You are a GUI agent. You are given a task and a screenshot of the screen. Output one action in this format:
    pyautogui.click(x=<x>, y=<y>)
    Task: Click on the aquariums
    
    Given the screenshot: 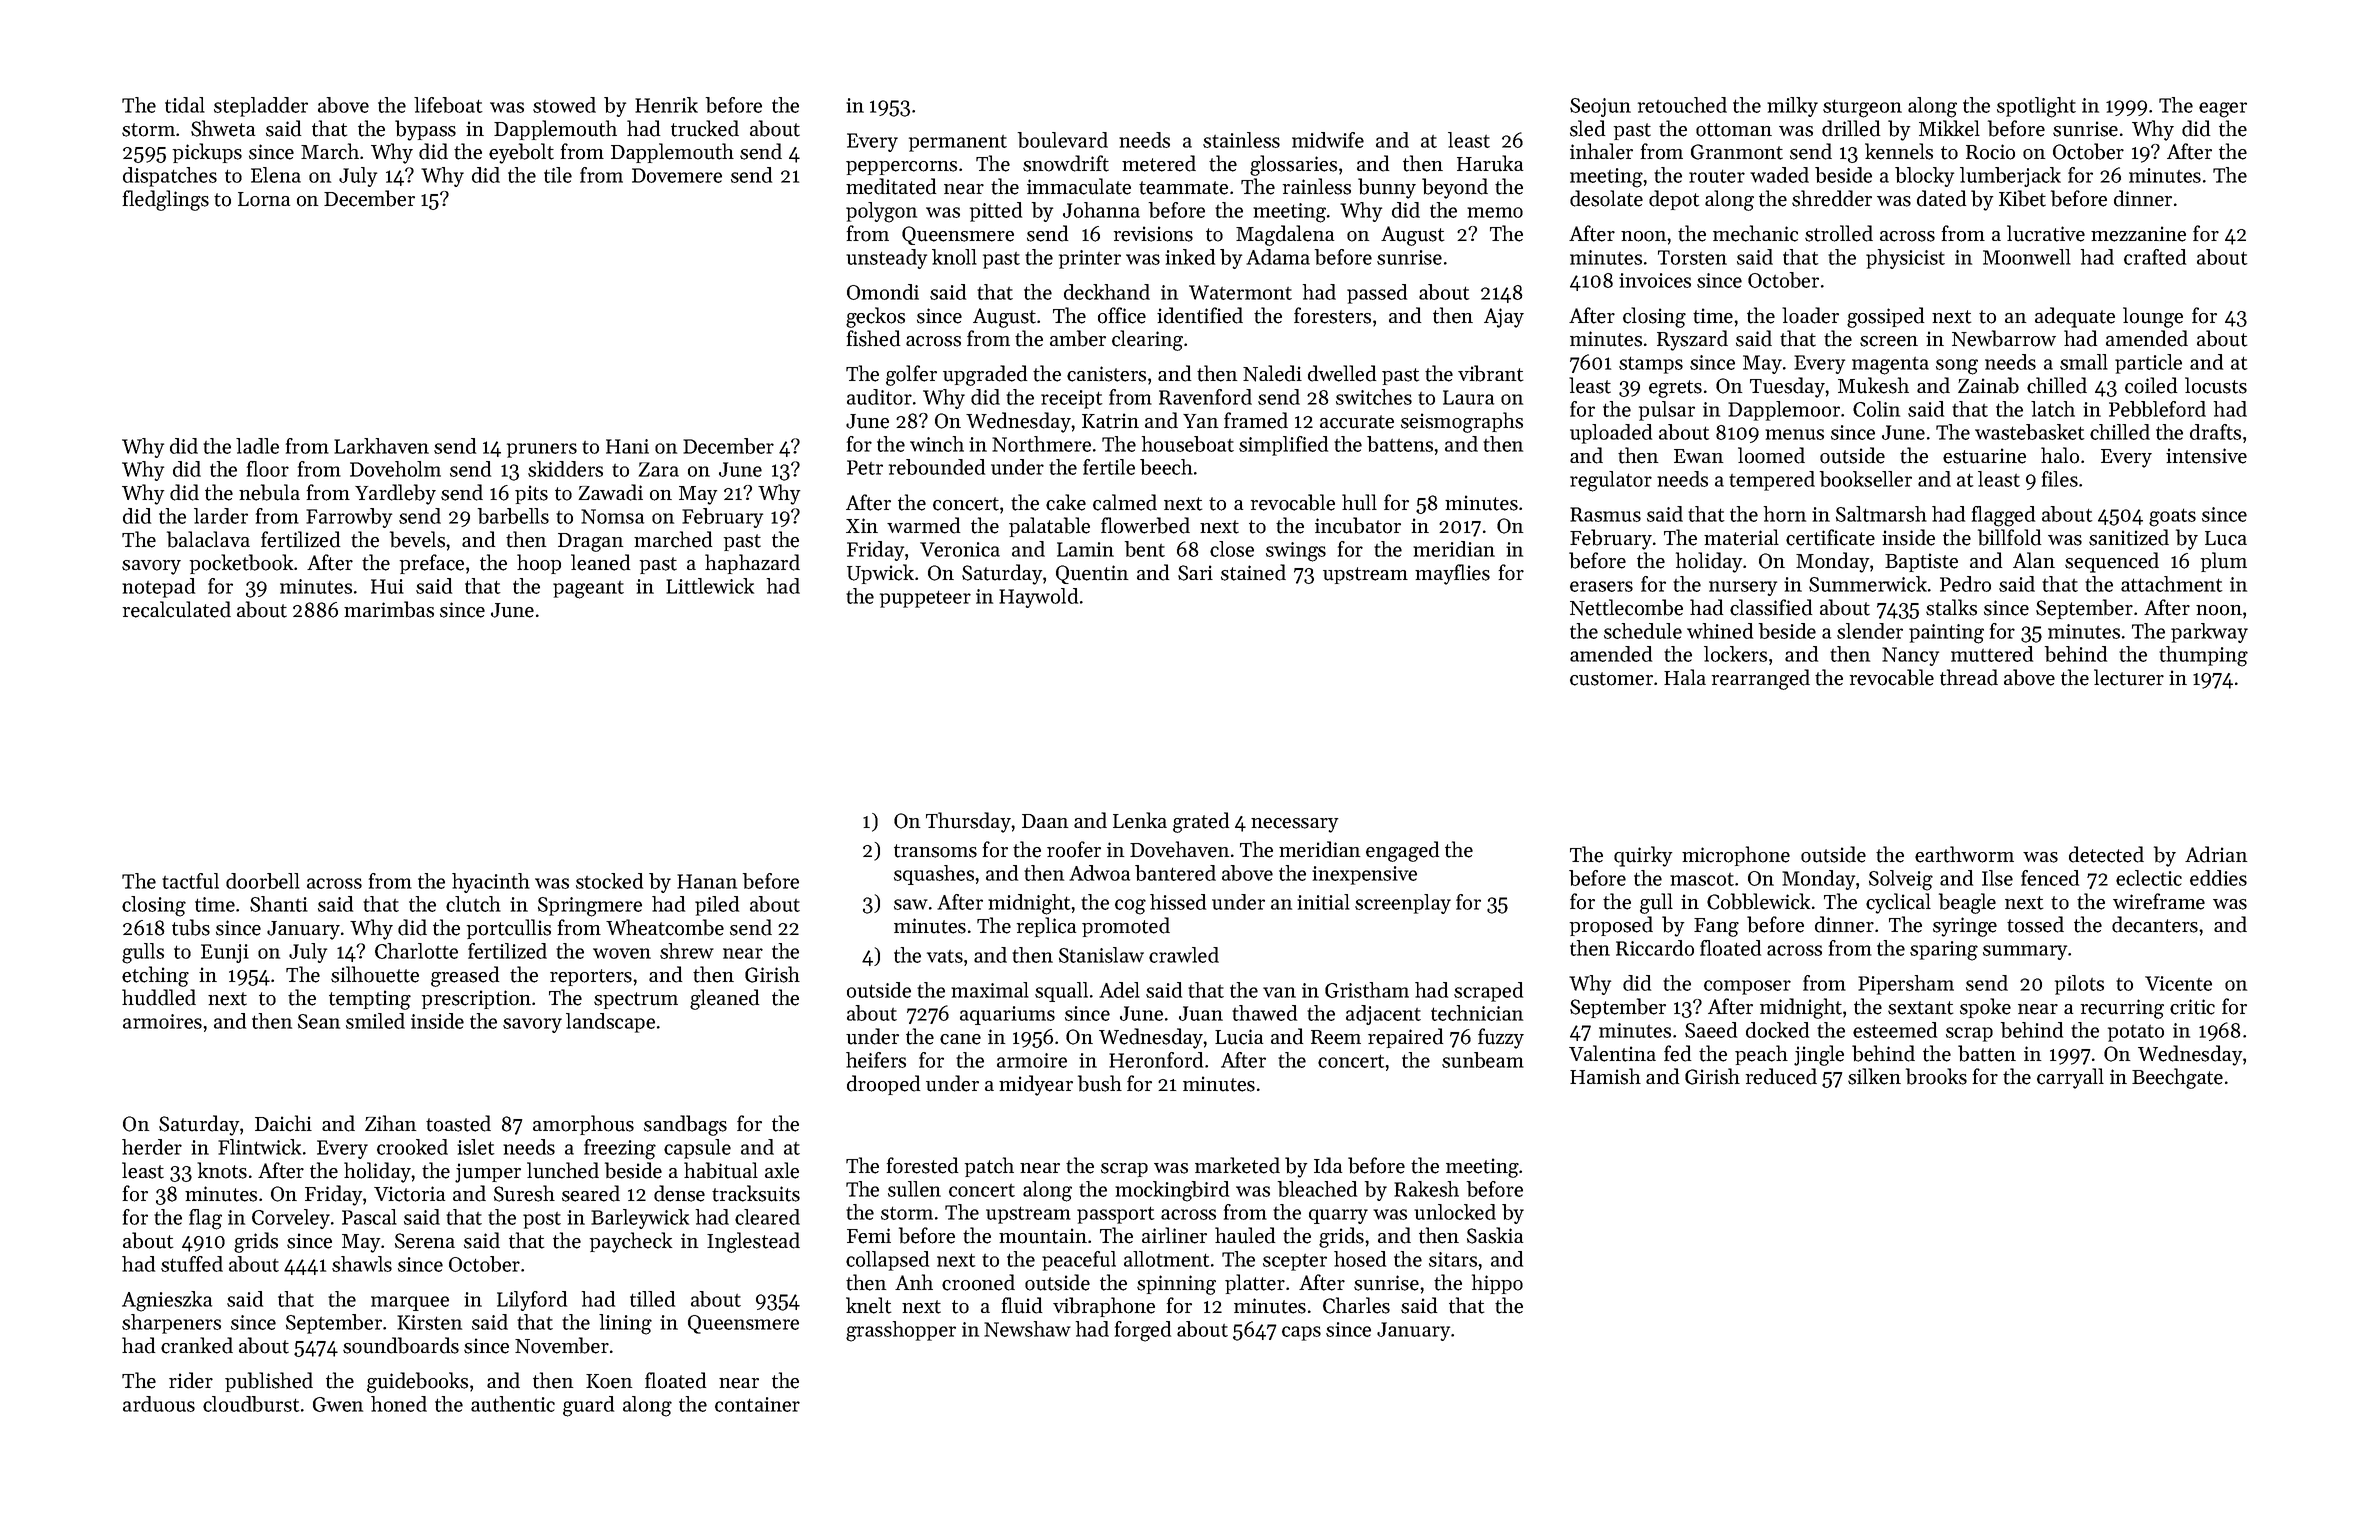 What is the action you would take?
    pyautogui.click(x=1007, y=1015)
